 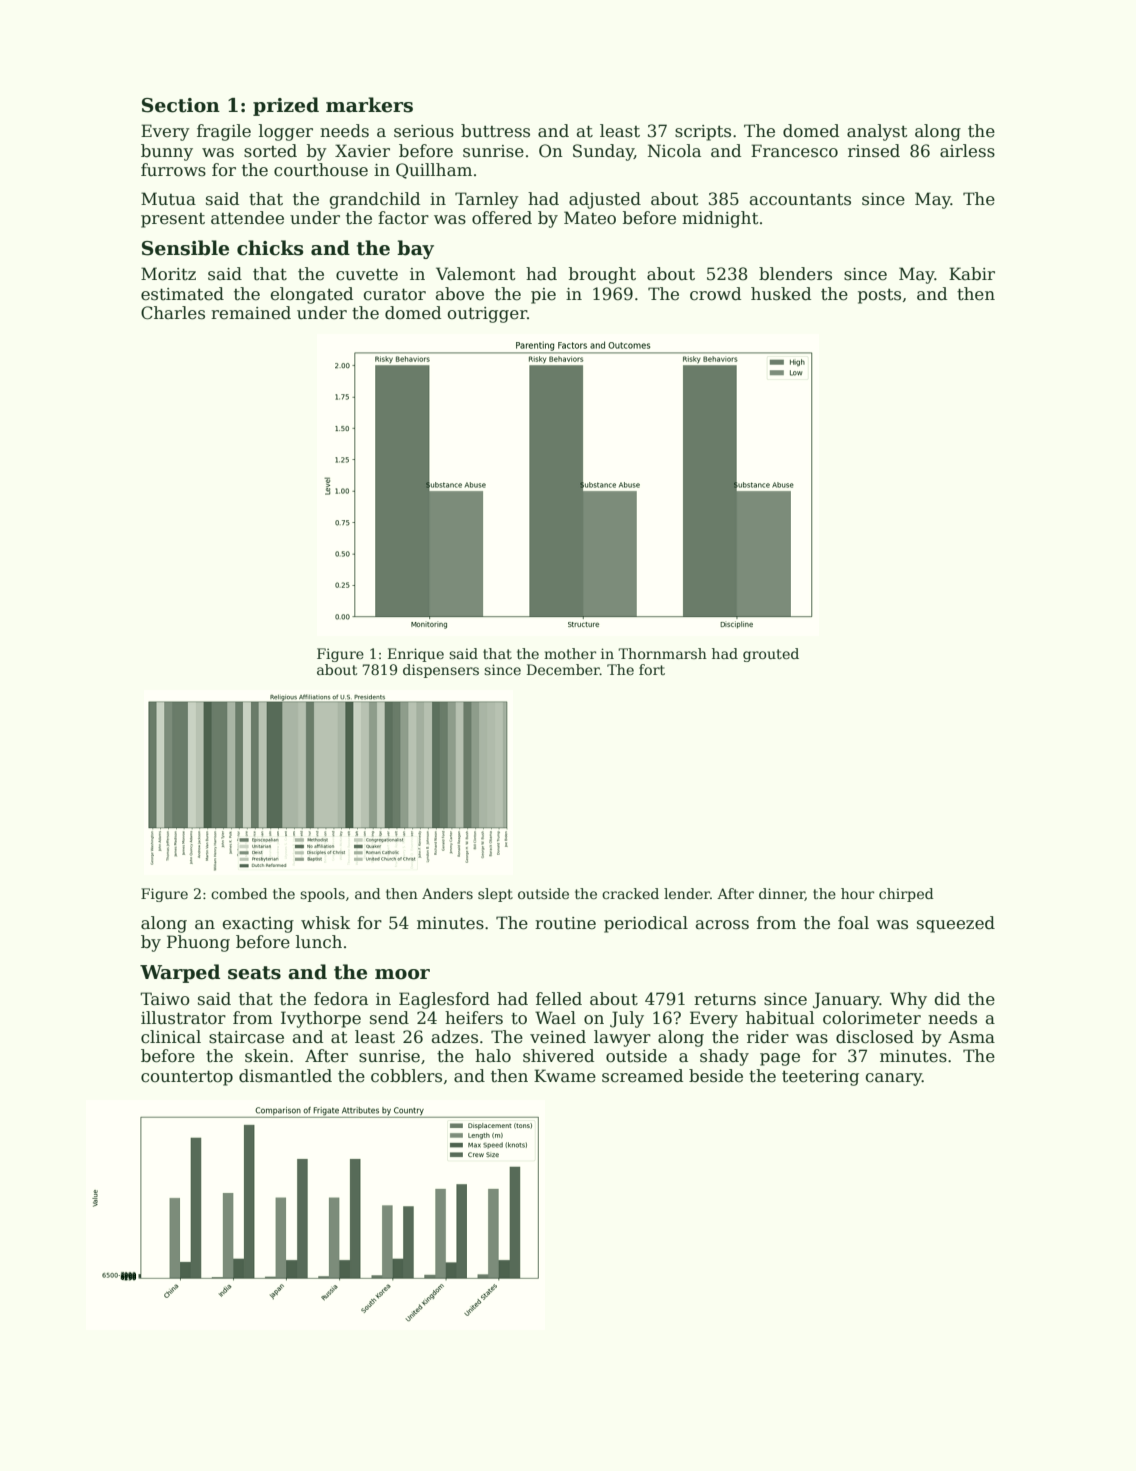 What do you see at coordinates (319, 942) in the document?
I see `lunch` at bounding box center [319, 942].
